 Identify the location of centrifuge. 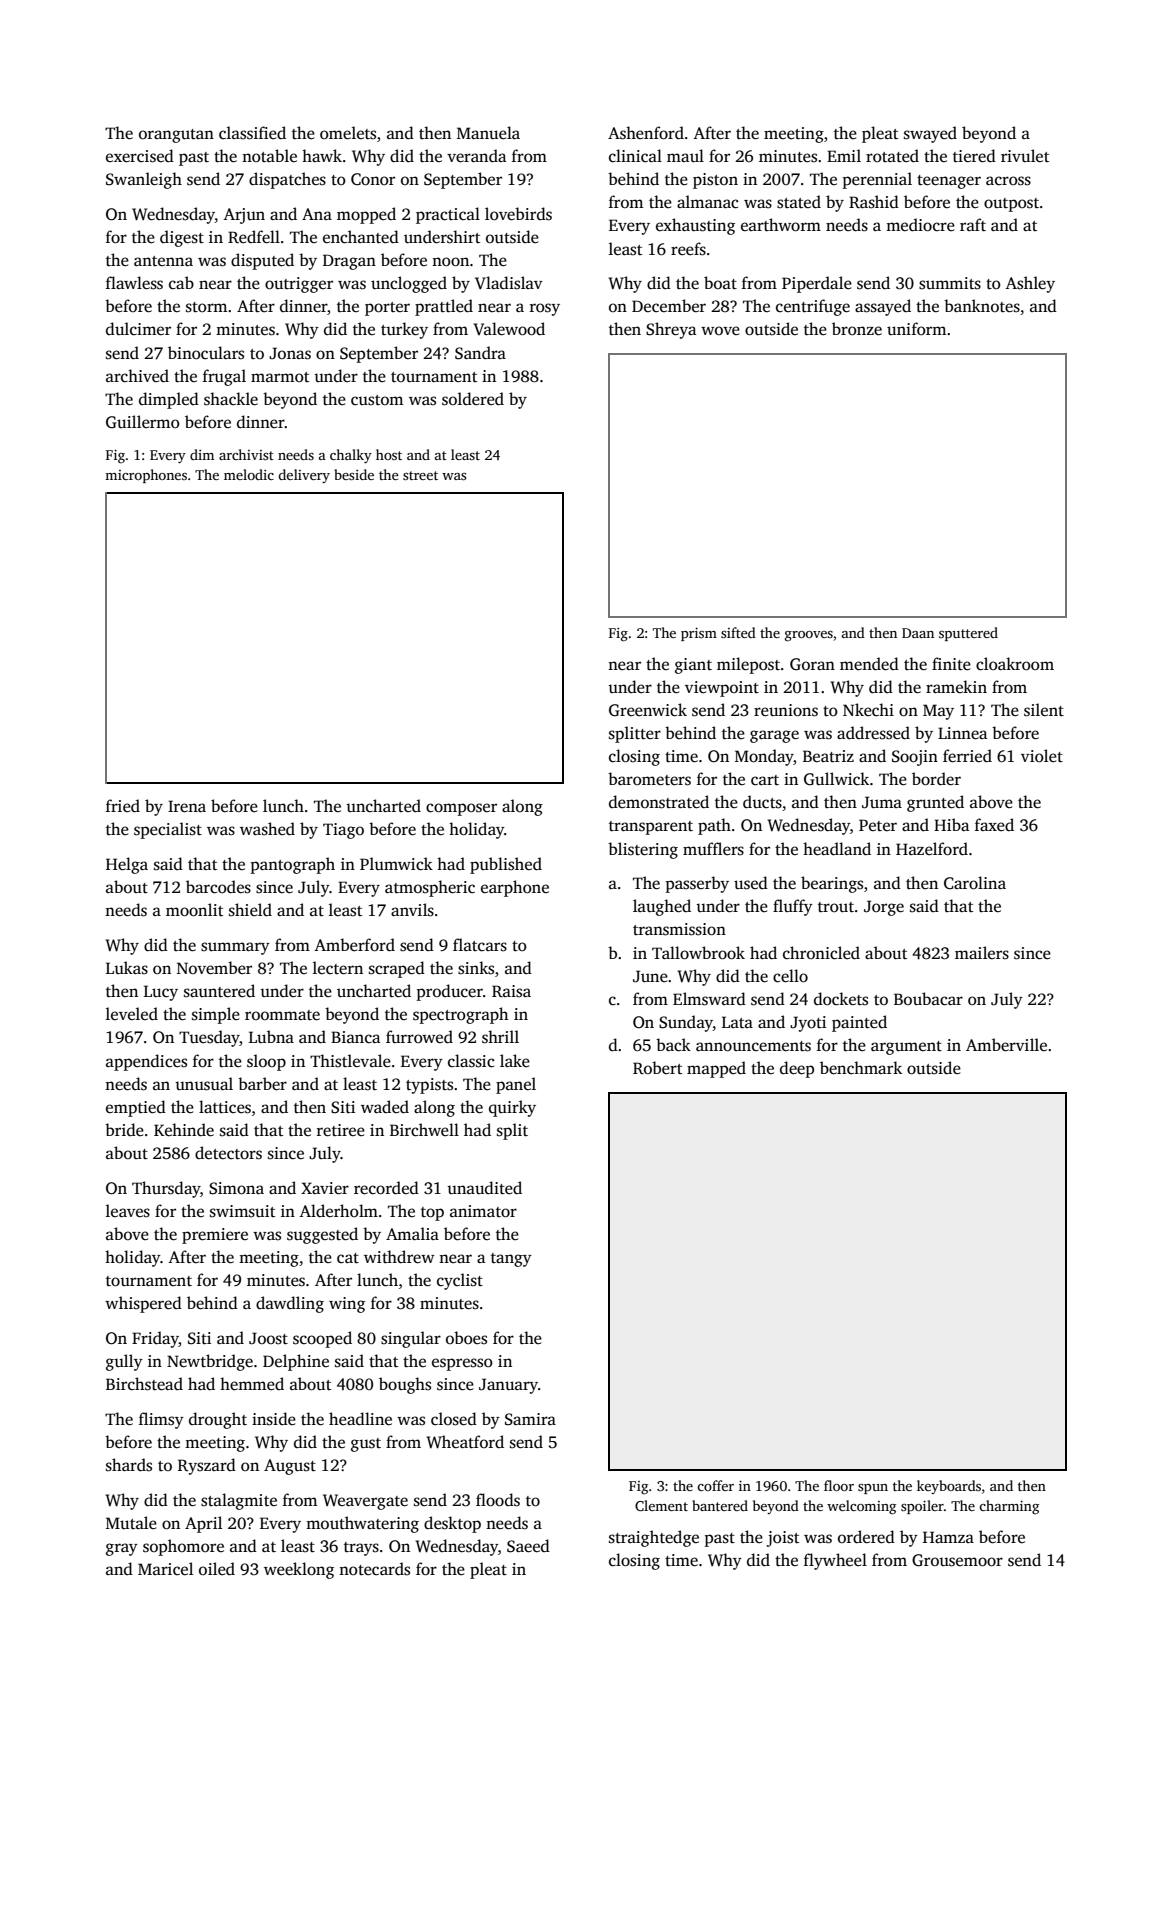
(813, 307).
